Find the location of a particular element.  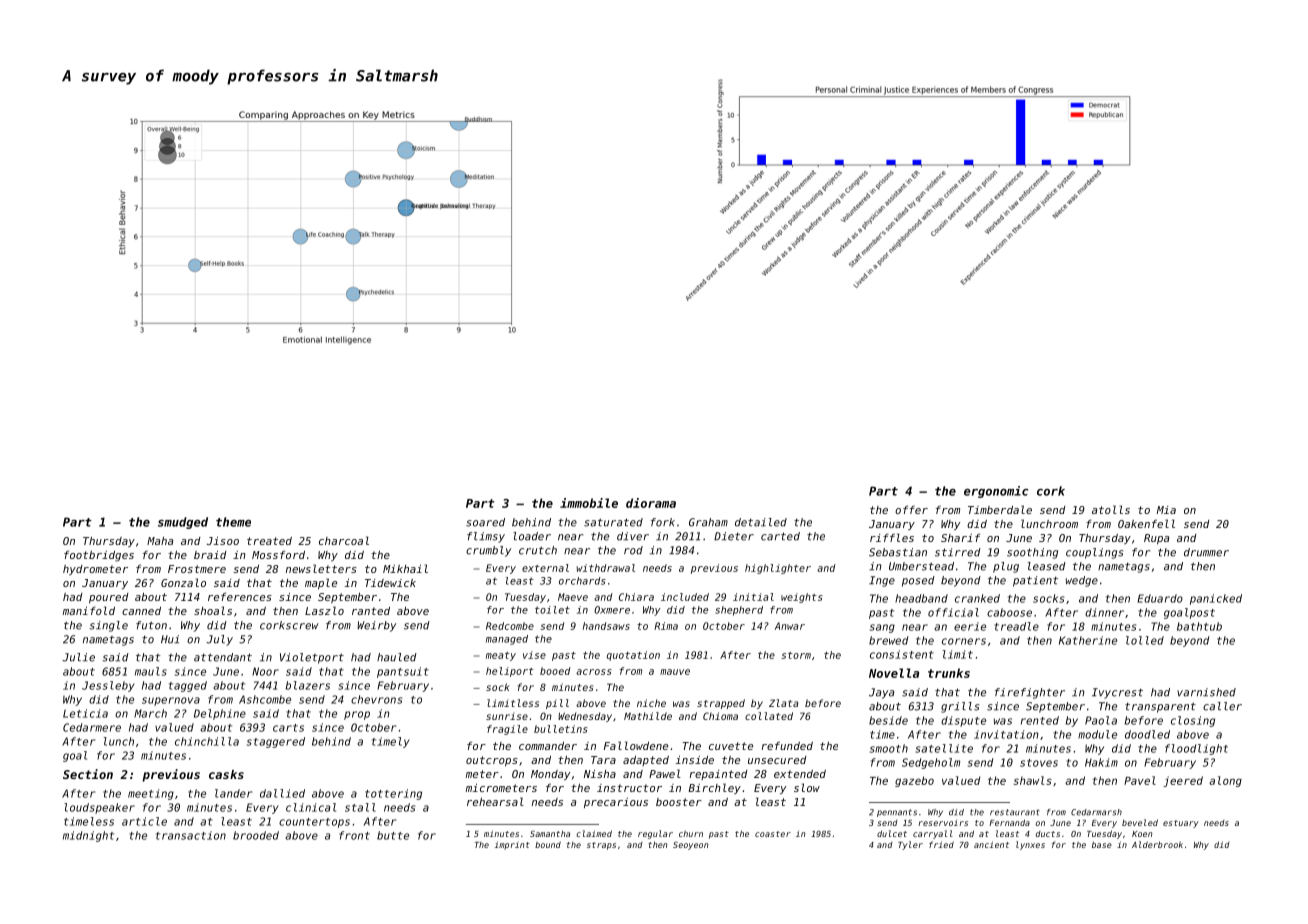

theme is located at coordinates (233, 522).
